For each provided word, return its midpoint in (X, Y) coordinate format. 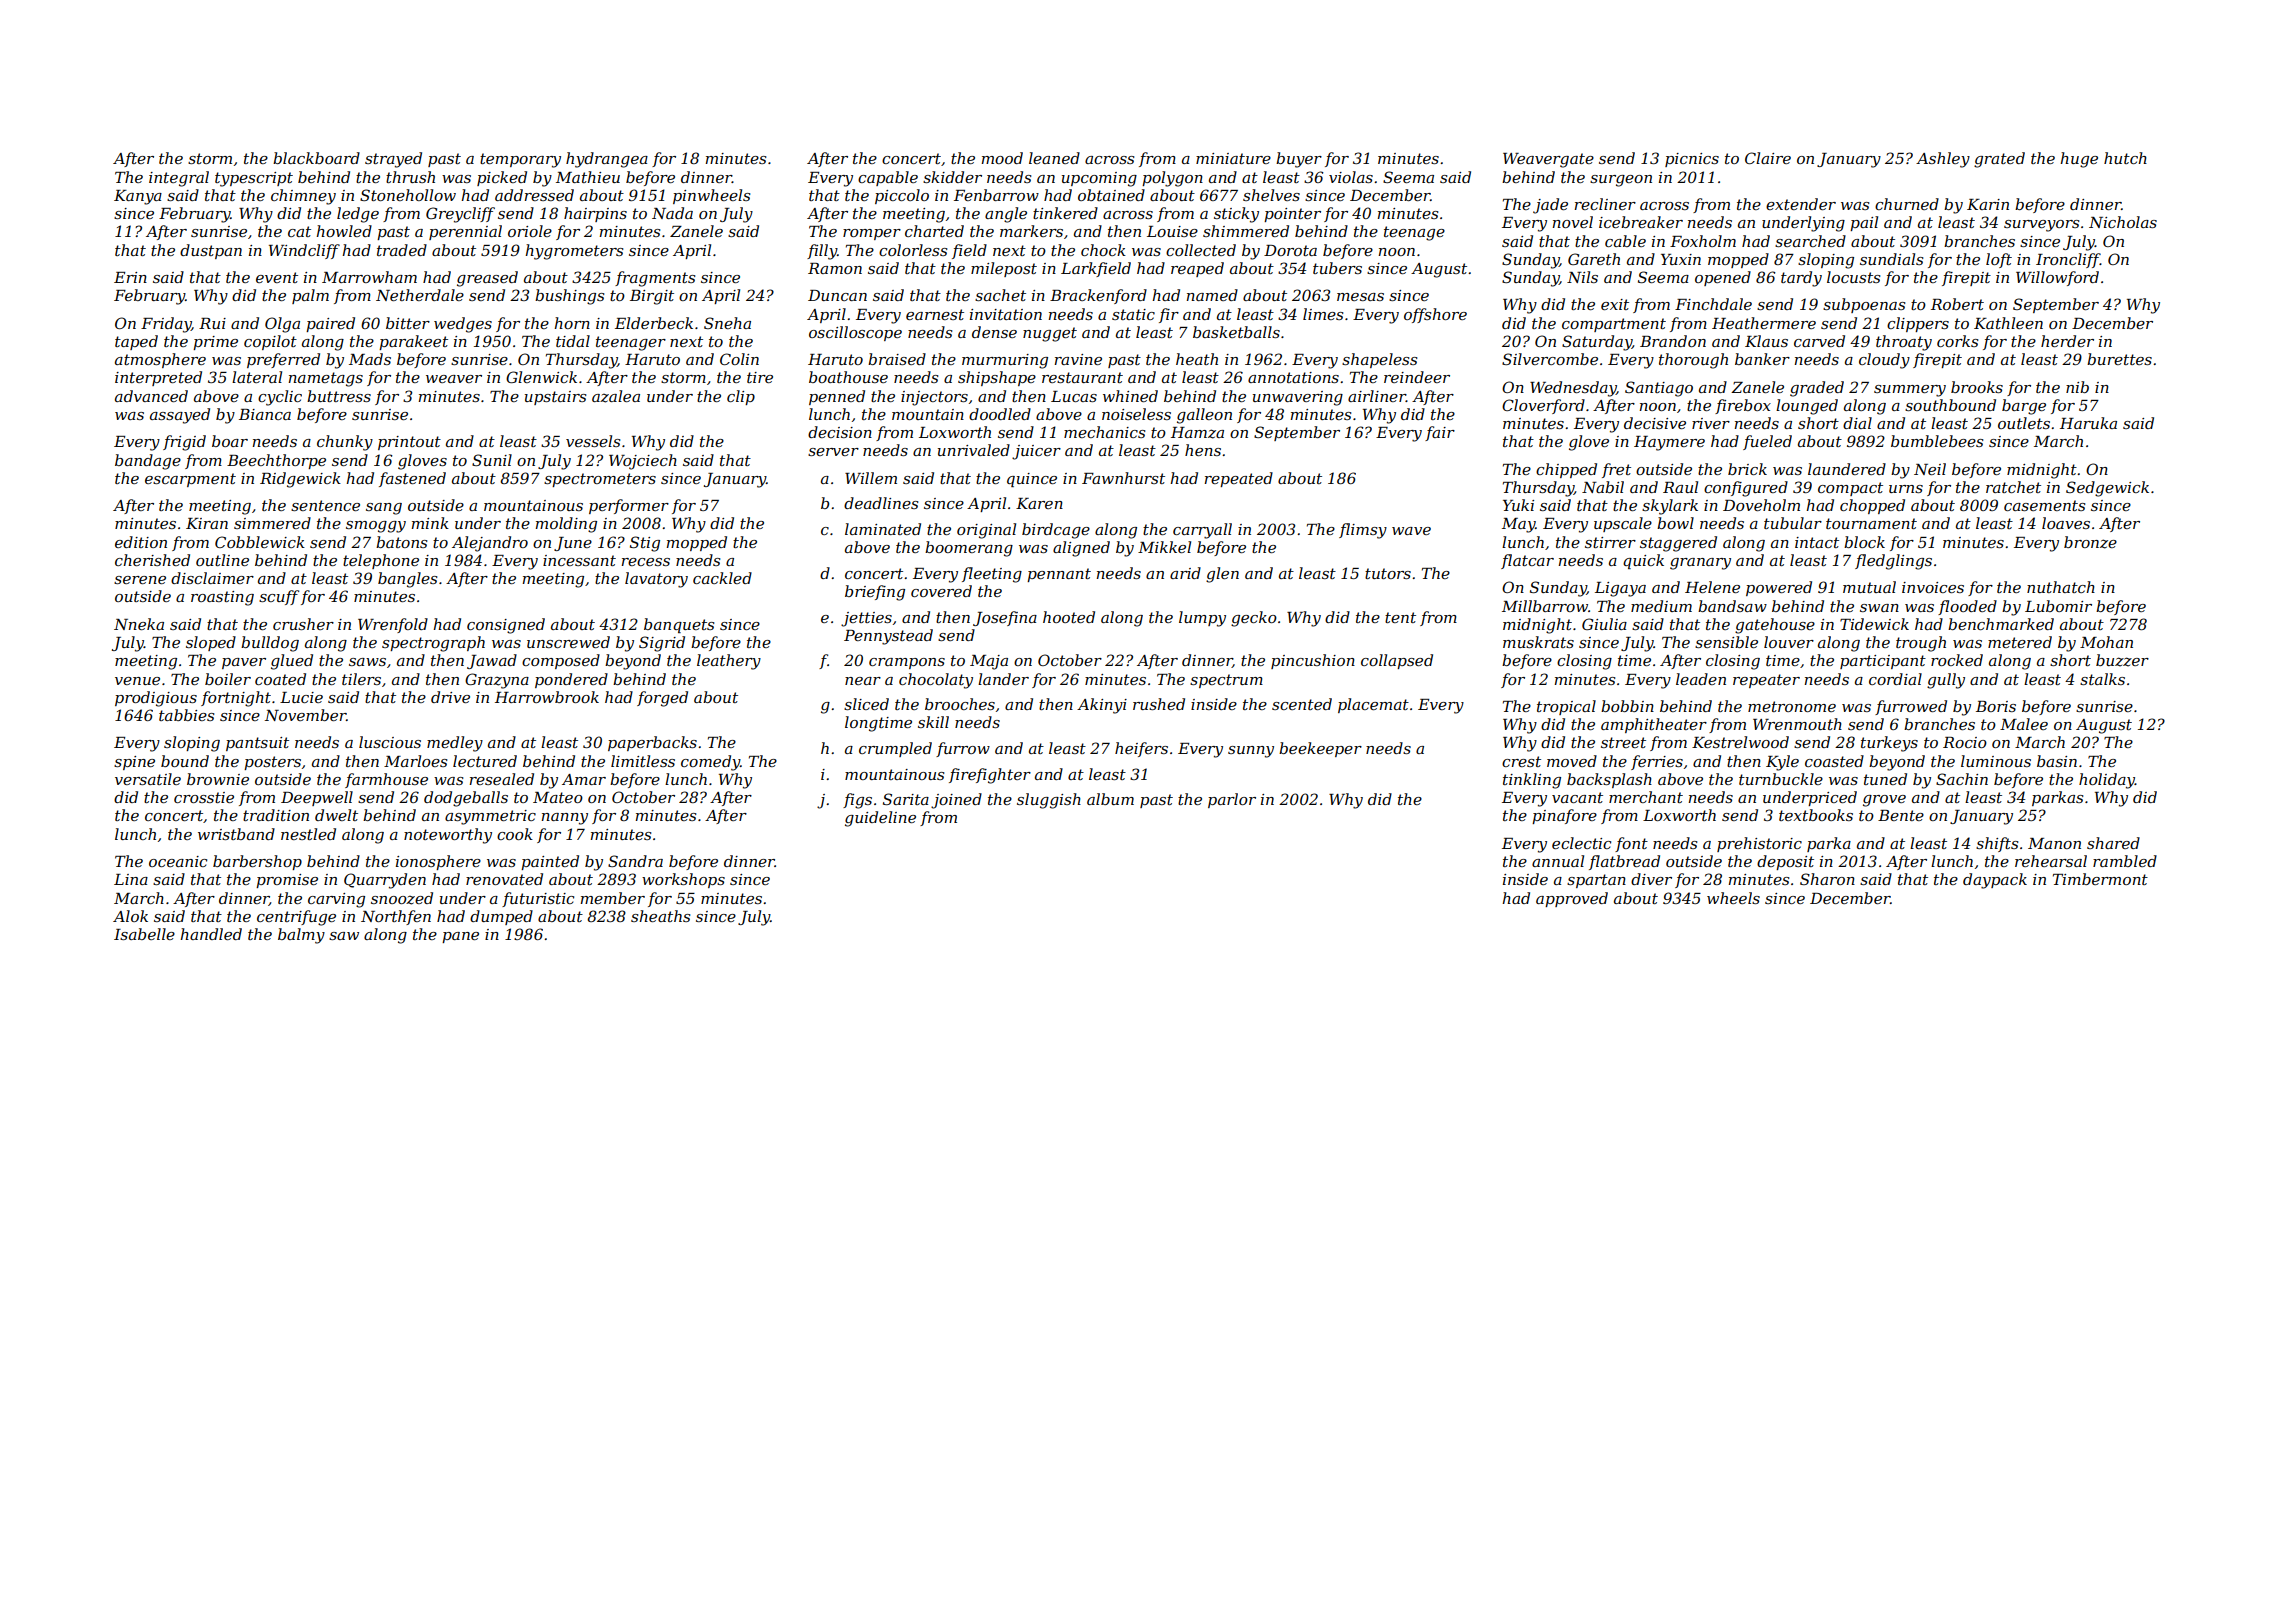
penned (837, 397)
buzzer (2122, 660)
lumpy (1202, 619)
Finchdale (1713, 304)
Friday (166, 325)
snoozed (402, 898)
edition (141, 542)
